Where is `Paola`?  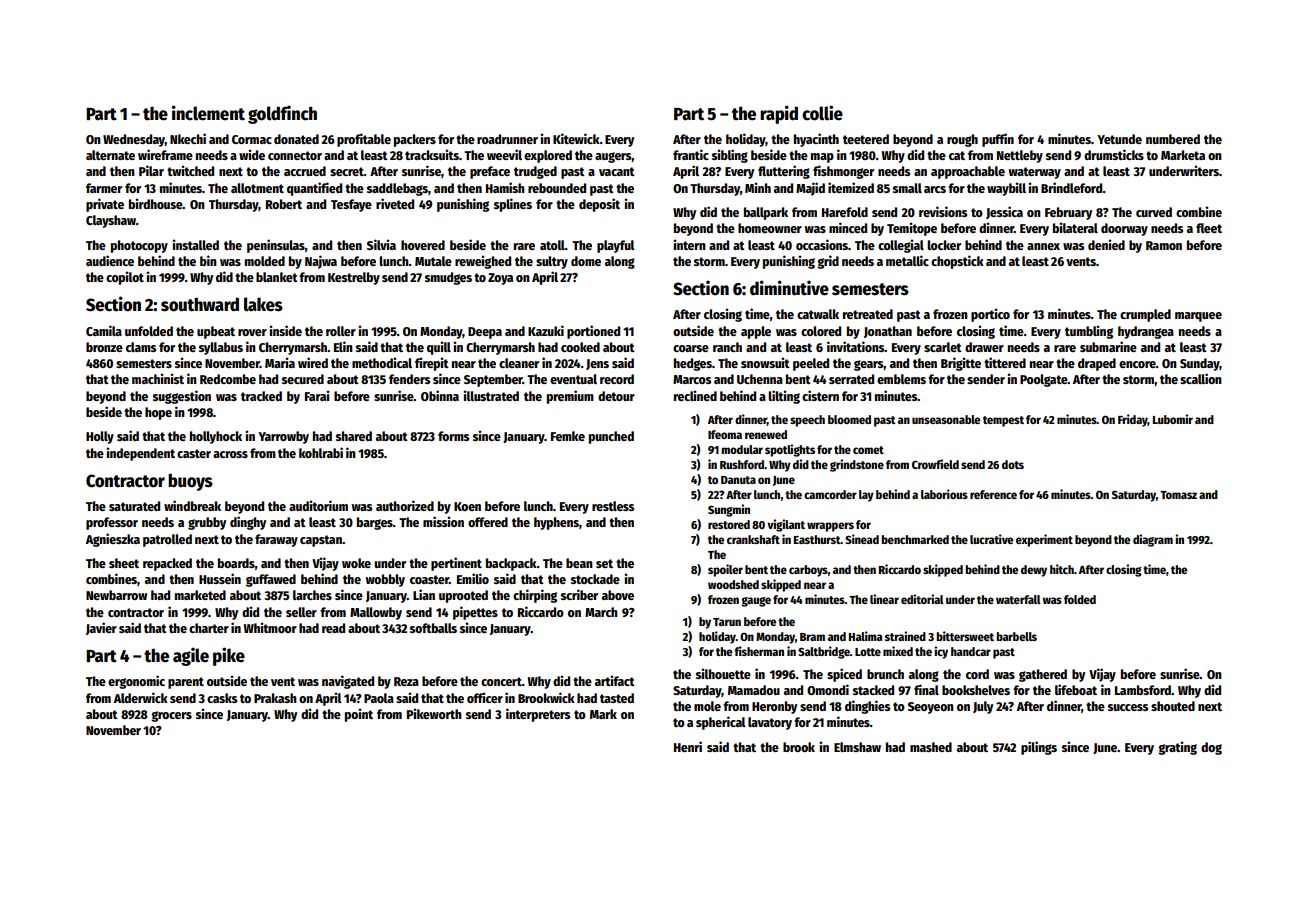 Paola is located at coordinates (379, 698).
